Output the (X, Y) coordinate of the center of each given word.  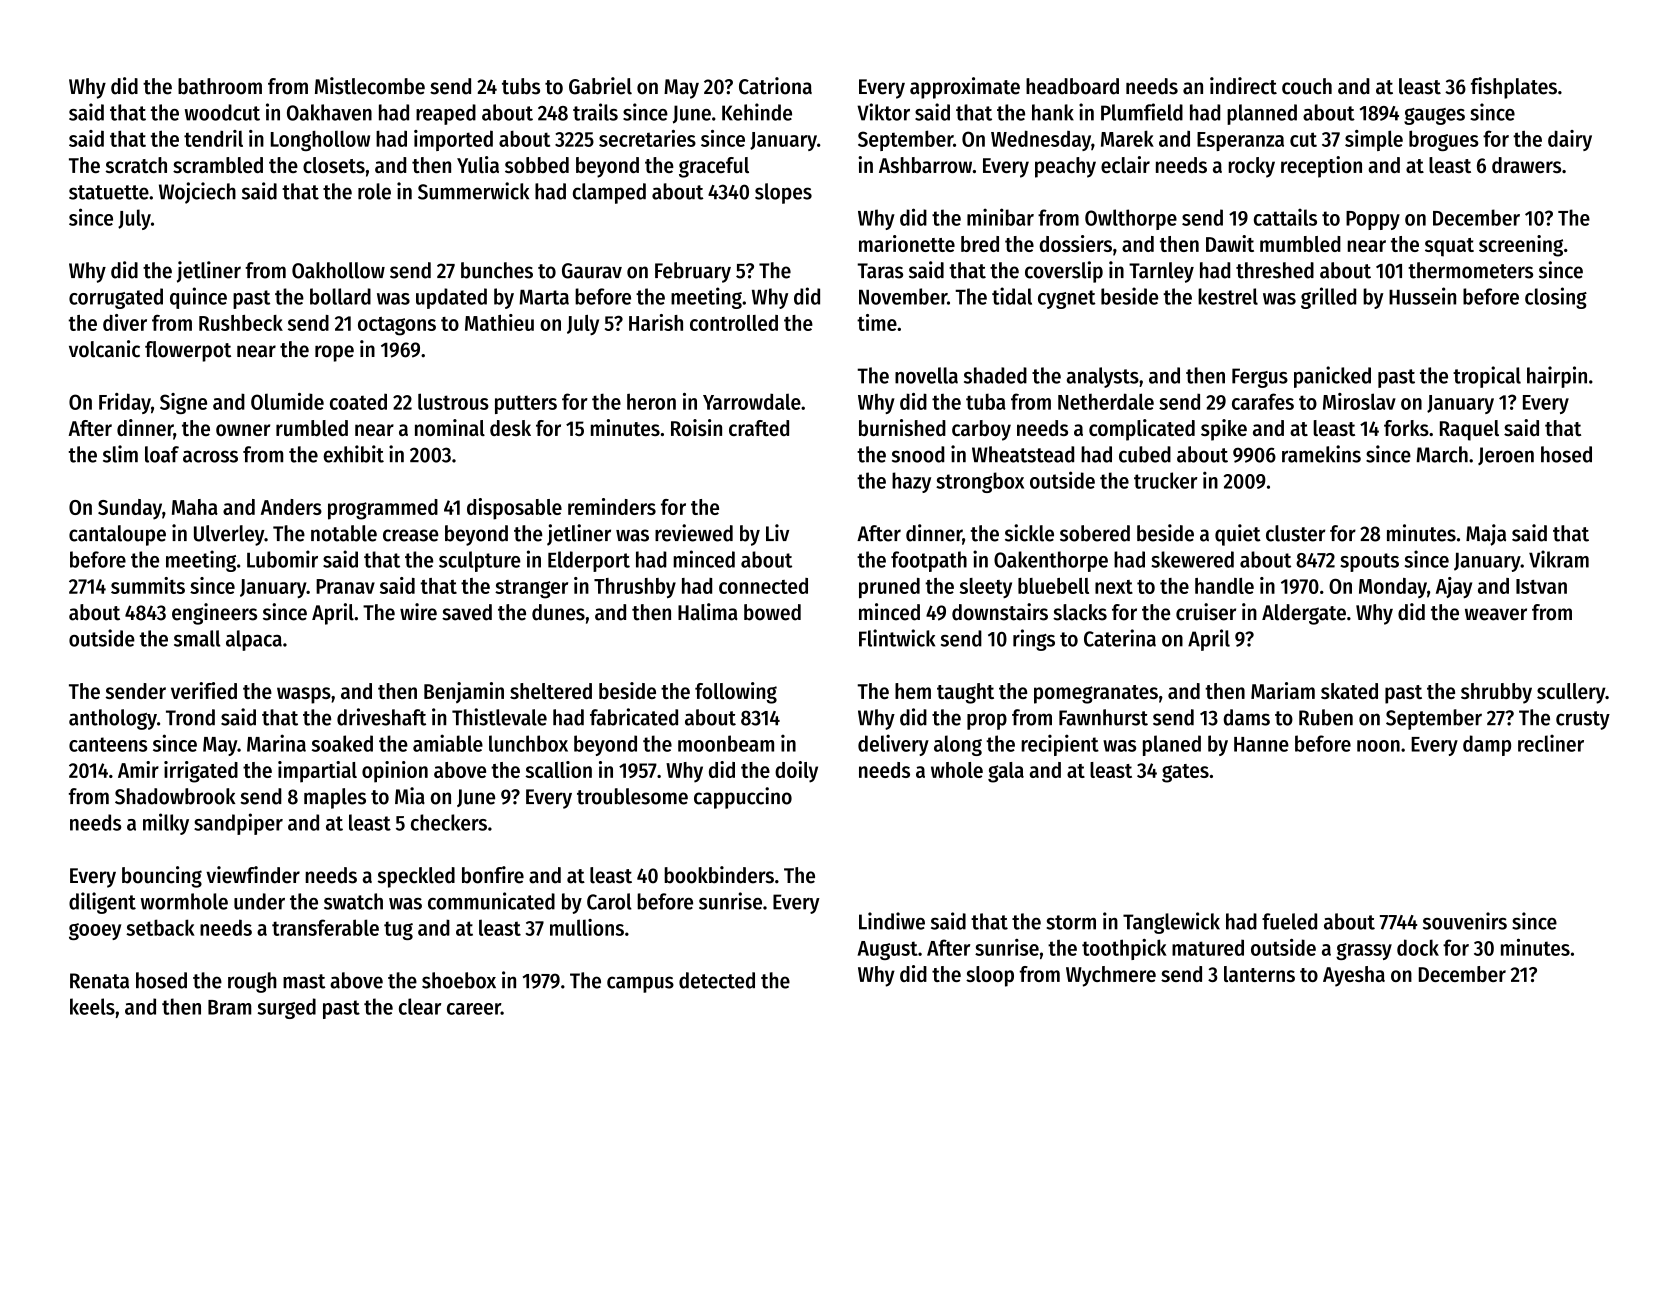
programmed (383, 509)
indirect (1243, 86)
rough (252, 982)
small (197, 638)
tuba (986, 401)
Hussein (1422, 296)
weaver (1496, 614)
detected (717, 980)
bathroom (220, 86)
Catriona (775, 86)
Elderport (589, 561)
